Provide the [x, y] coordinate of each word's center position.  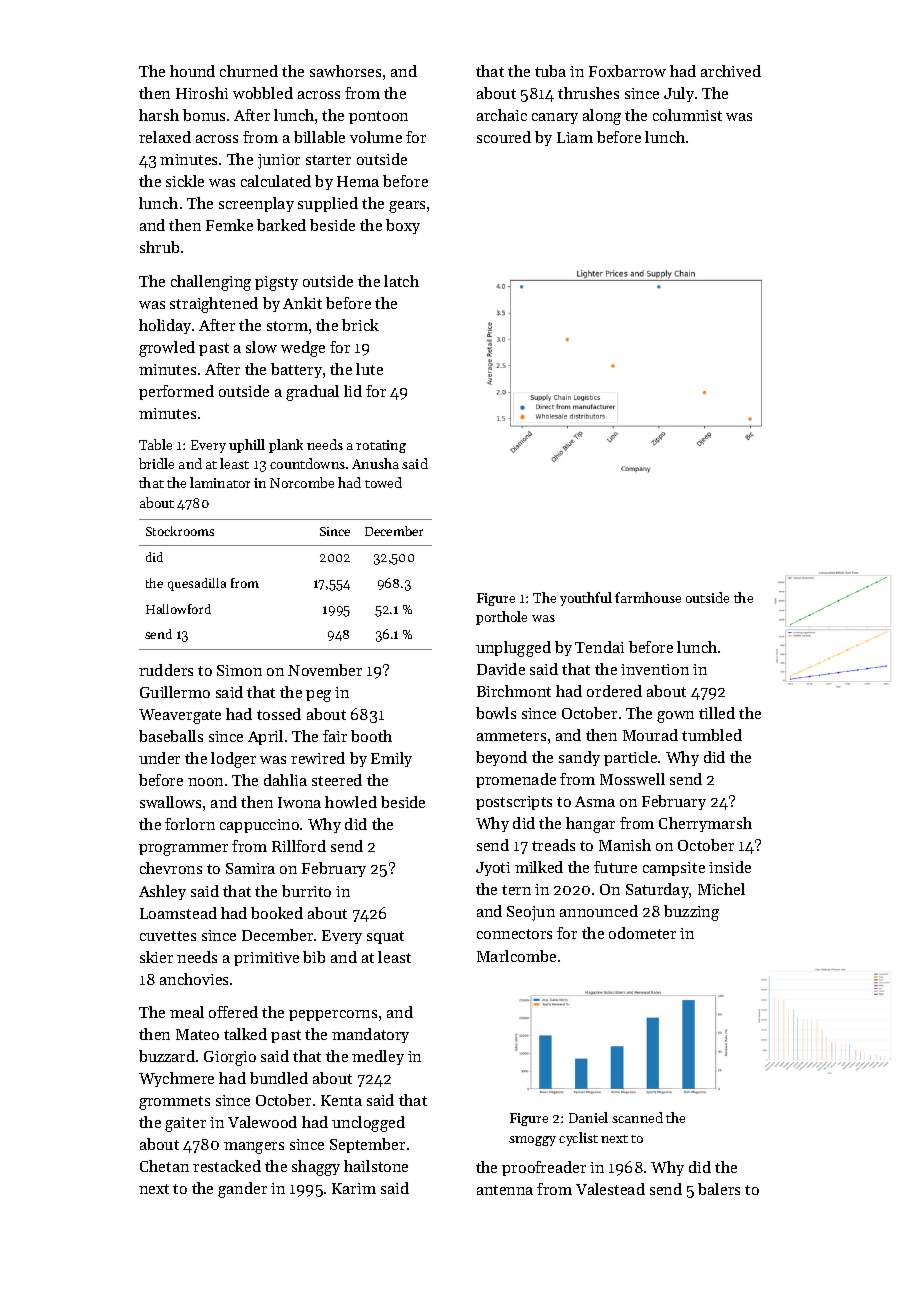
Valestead [610, 1189]
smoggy [532, 1141]
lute [369, 369]
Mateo [197, 1034]
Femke [229, 225]
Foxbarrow [627, 71]
